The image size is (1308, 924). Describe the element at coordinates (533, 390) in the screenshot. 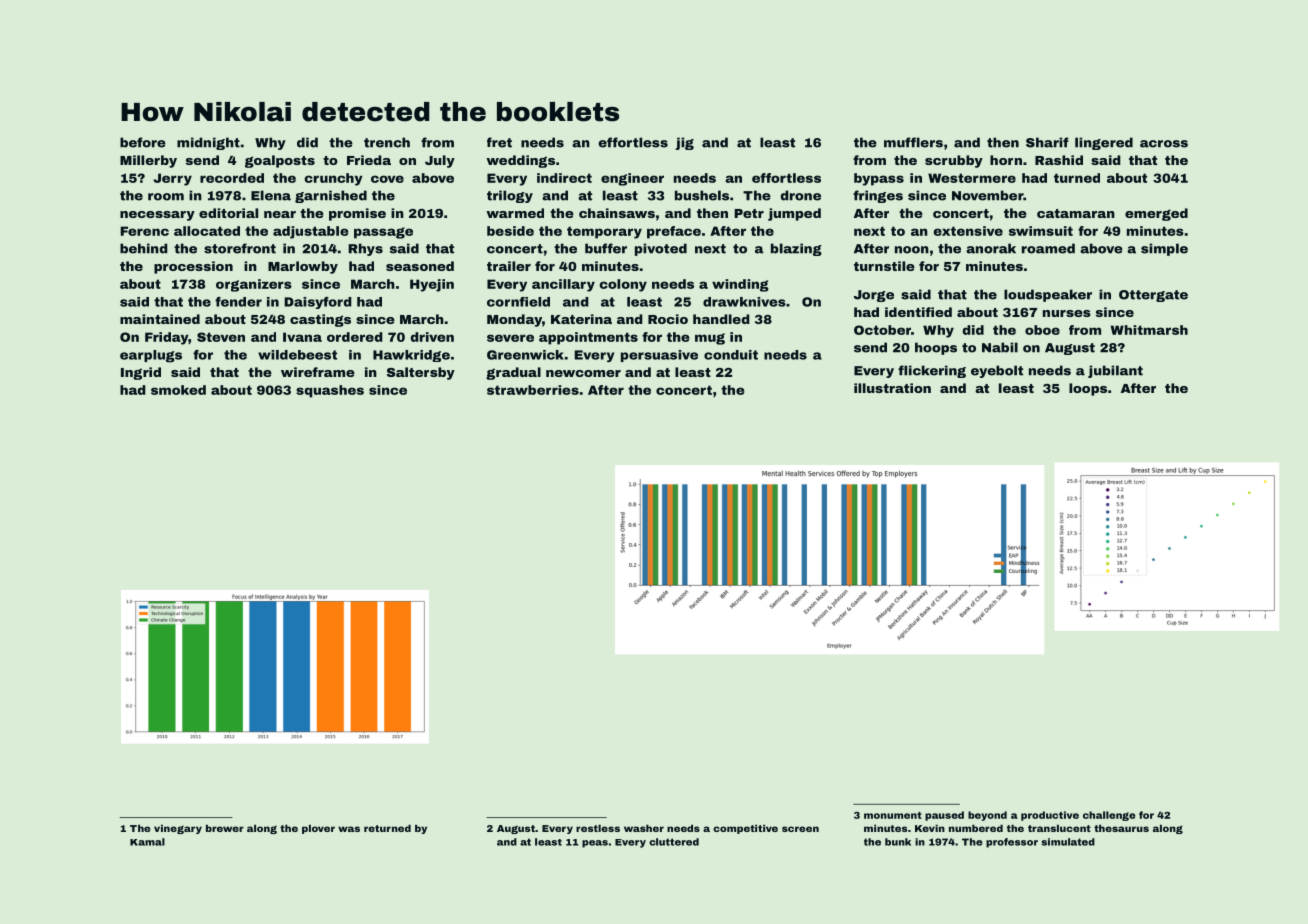

I see `strawberries` at that location.
